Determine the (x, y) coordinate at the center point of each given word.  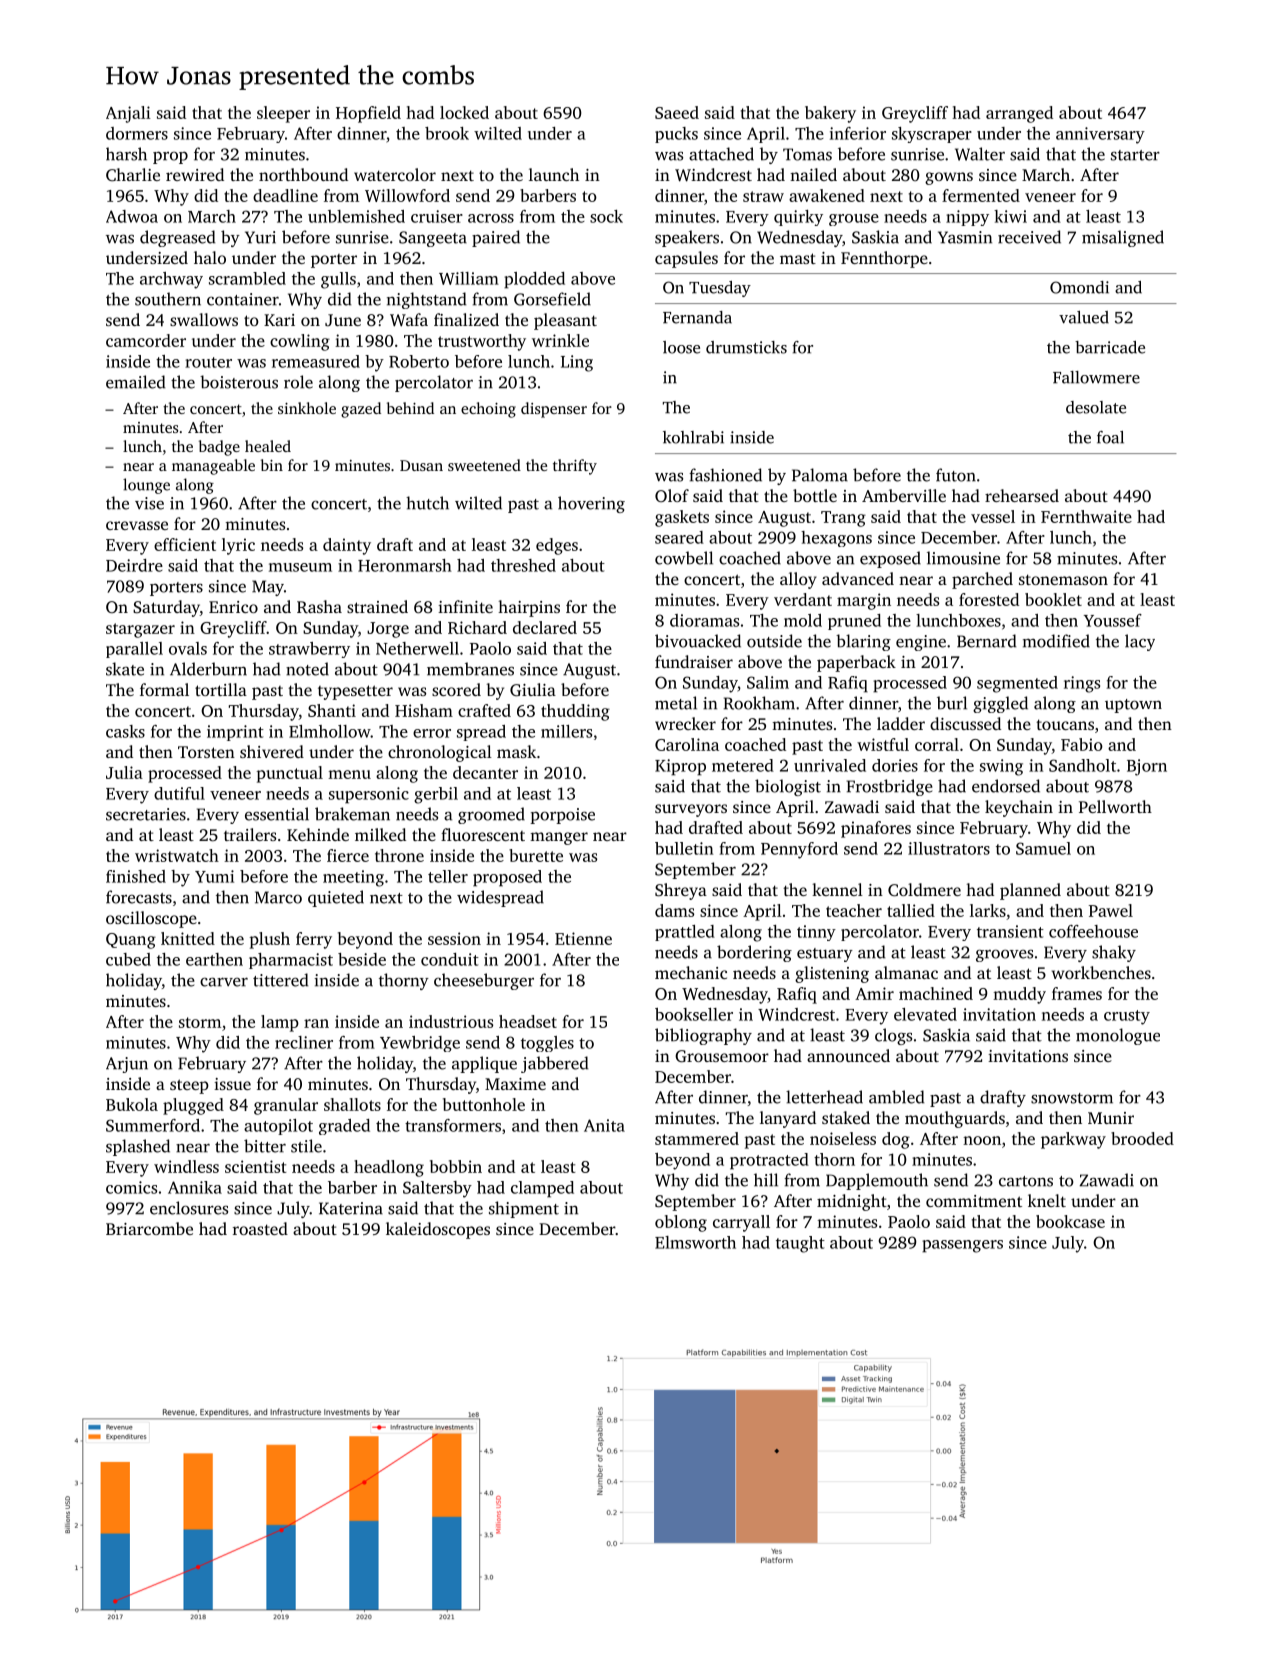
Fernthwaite (1086, 516)
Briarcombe (149, 1228)
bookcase (1070, 1221)
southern (168, 299)
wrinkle (560, 340)
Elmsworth (695, 1242)
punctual (290, 774)
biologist (788, 787)
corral (937, 744)
